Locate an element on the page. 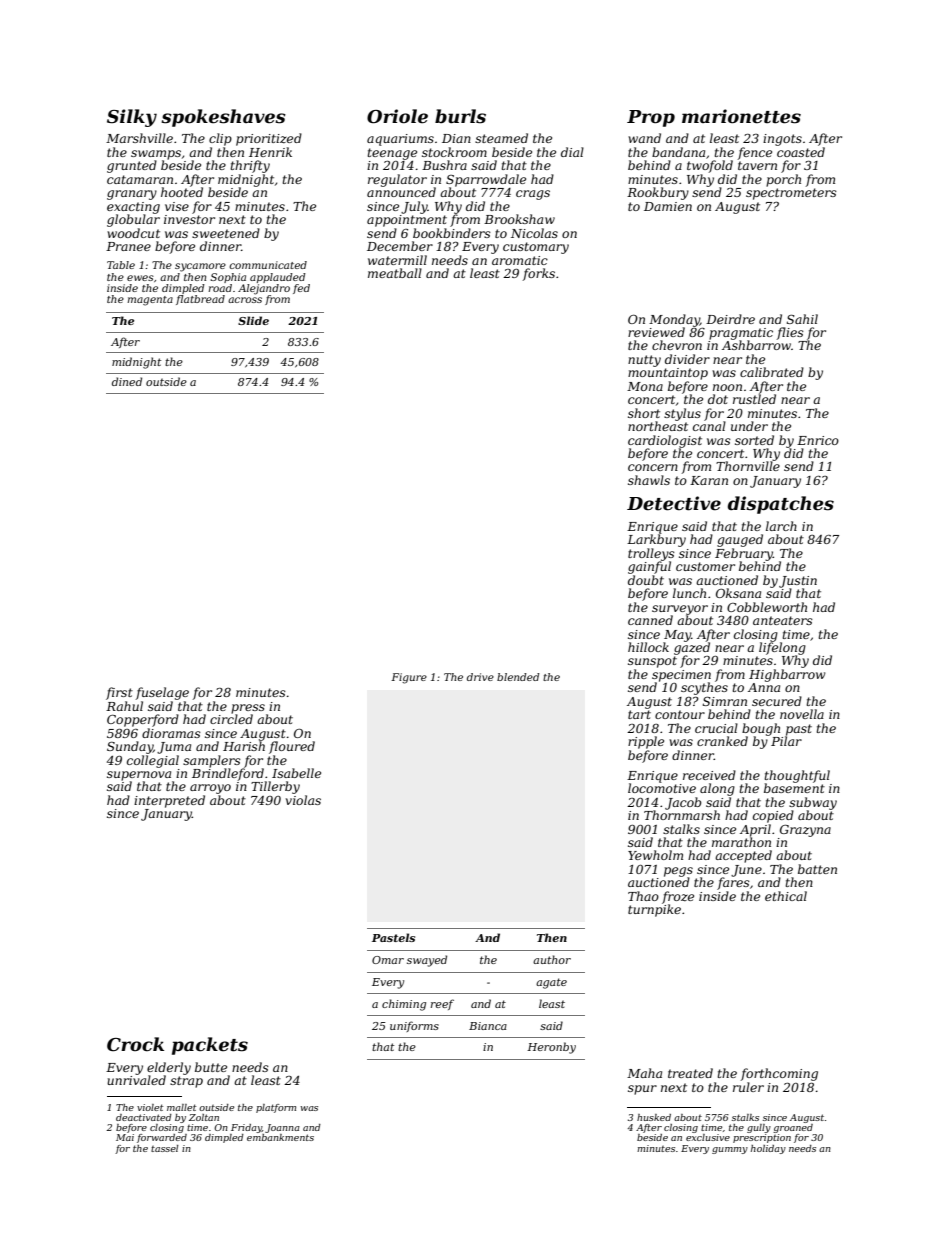 This image has width=952, height=1233. Silky is located at coordinates (132, 118).
